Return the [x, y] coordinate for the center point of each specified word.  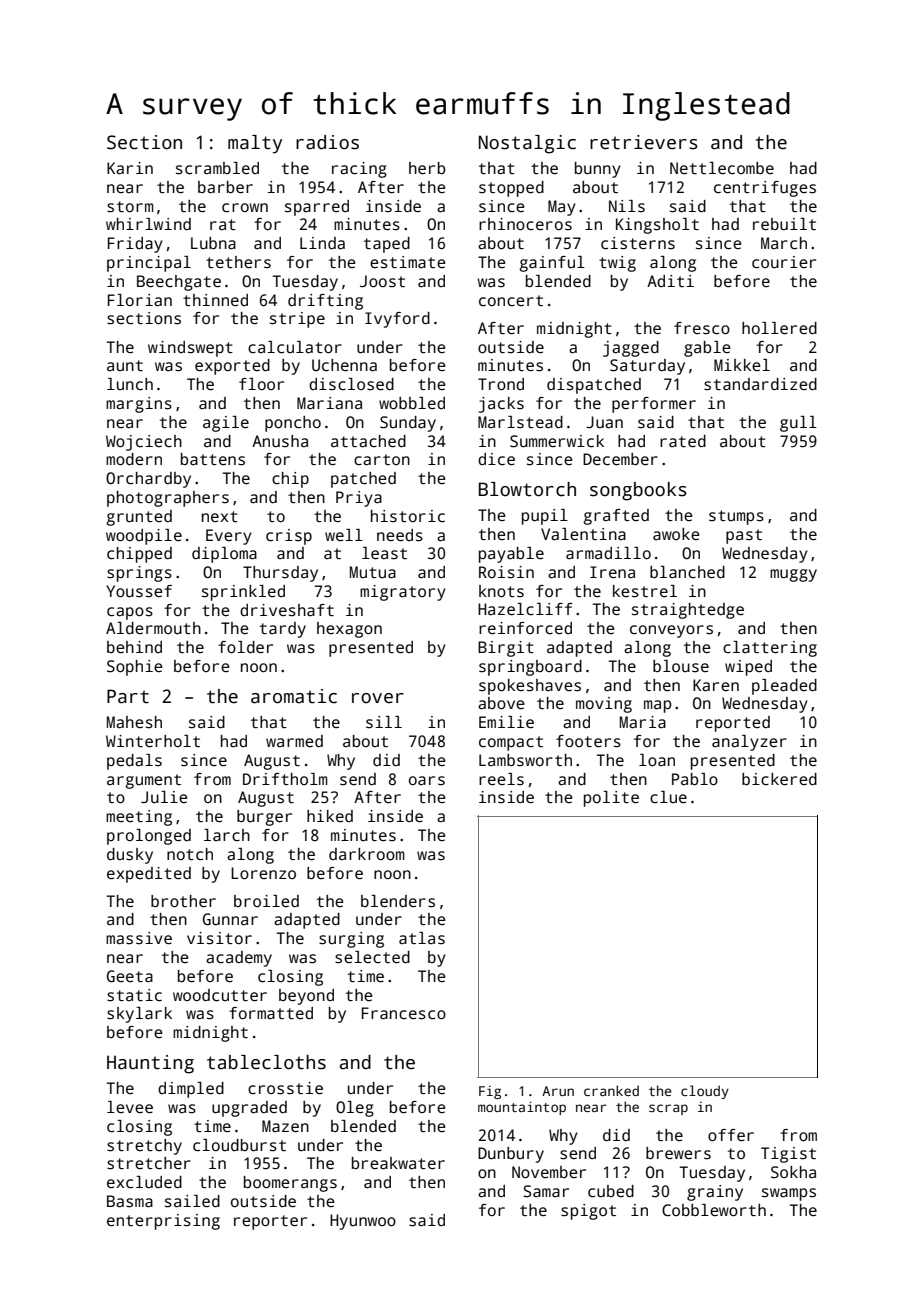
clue [668, 797]
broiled [266, 901]
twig [617, 264]
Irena [612, 572]
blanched [687, 572]
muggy [793, 575]
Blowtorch [527, 489]
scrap [668, 1109]
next [220, 516]
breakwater [398, 1163]
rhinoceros [525, 224]
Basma [130, 1201]
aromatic [294, 696]
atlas [422, 938]
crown [245, 208]
